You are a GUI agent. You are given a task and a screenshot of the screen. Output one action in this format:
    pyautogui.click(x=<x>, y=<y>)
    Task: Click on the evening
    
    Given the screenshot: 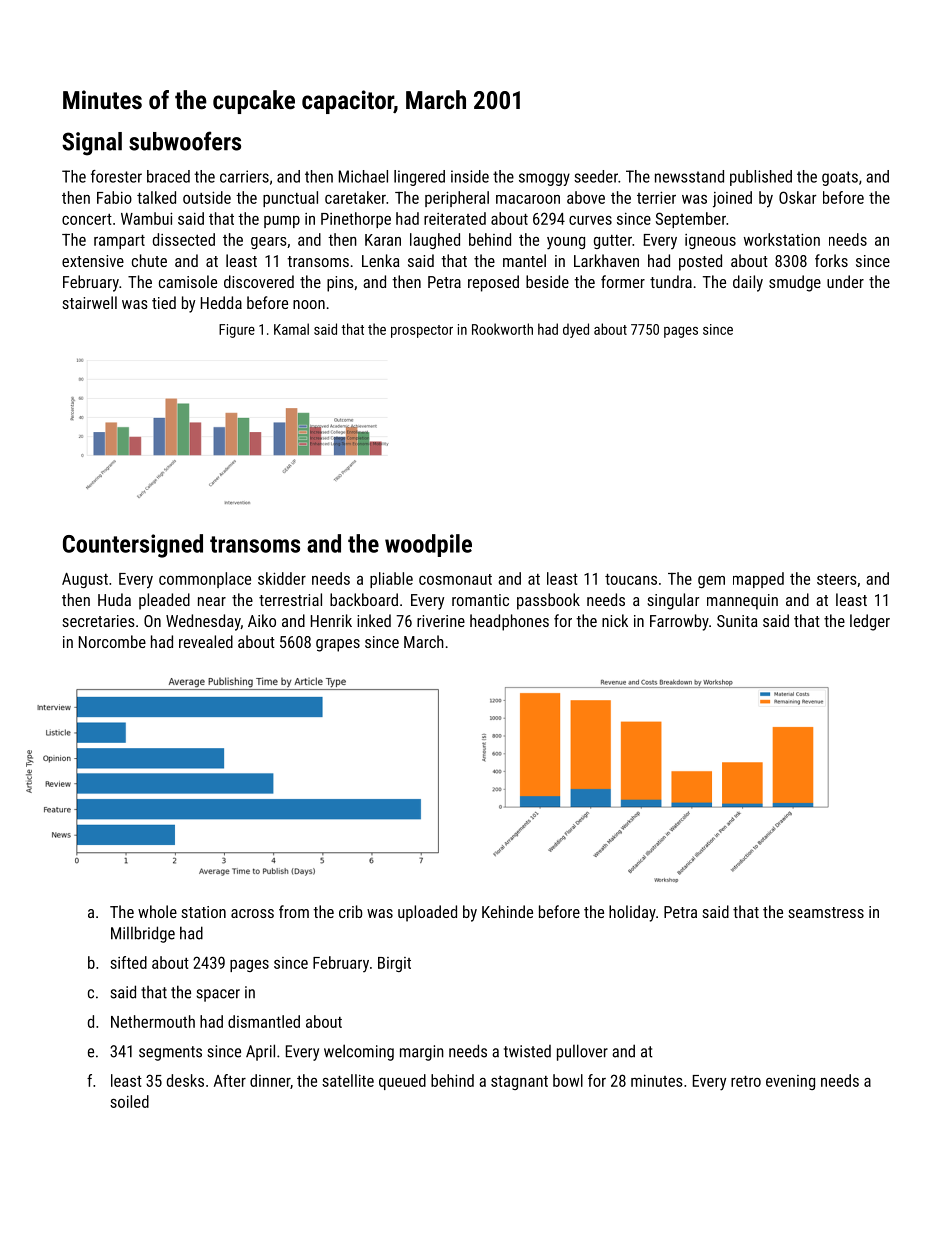 What is the action you would take?
    pyautogui.click(x=790, y=1082)
